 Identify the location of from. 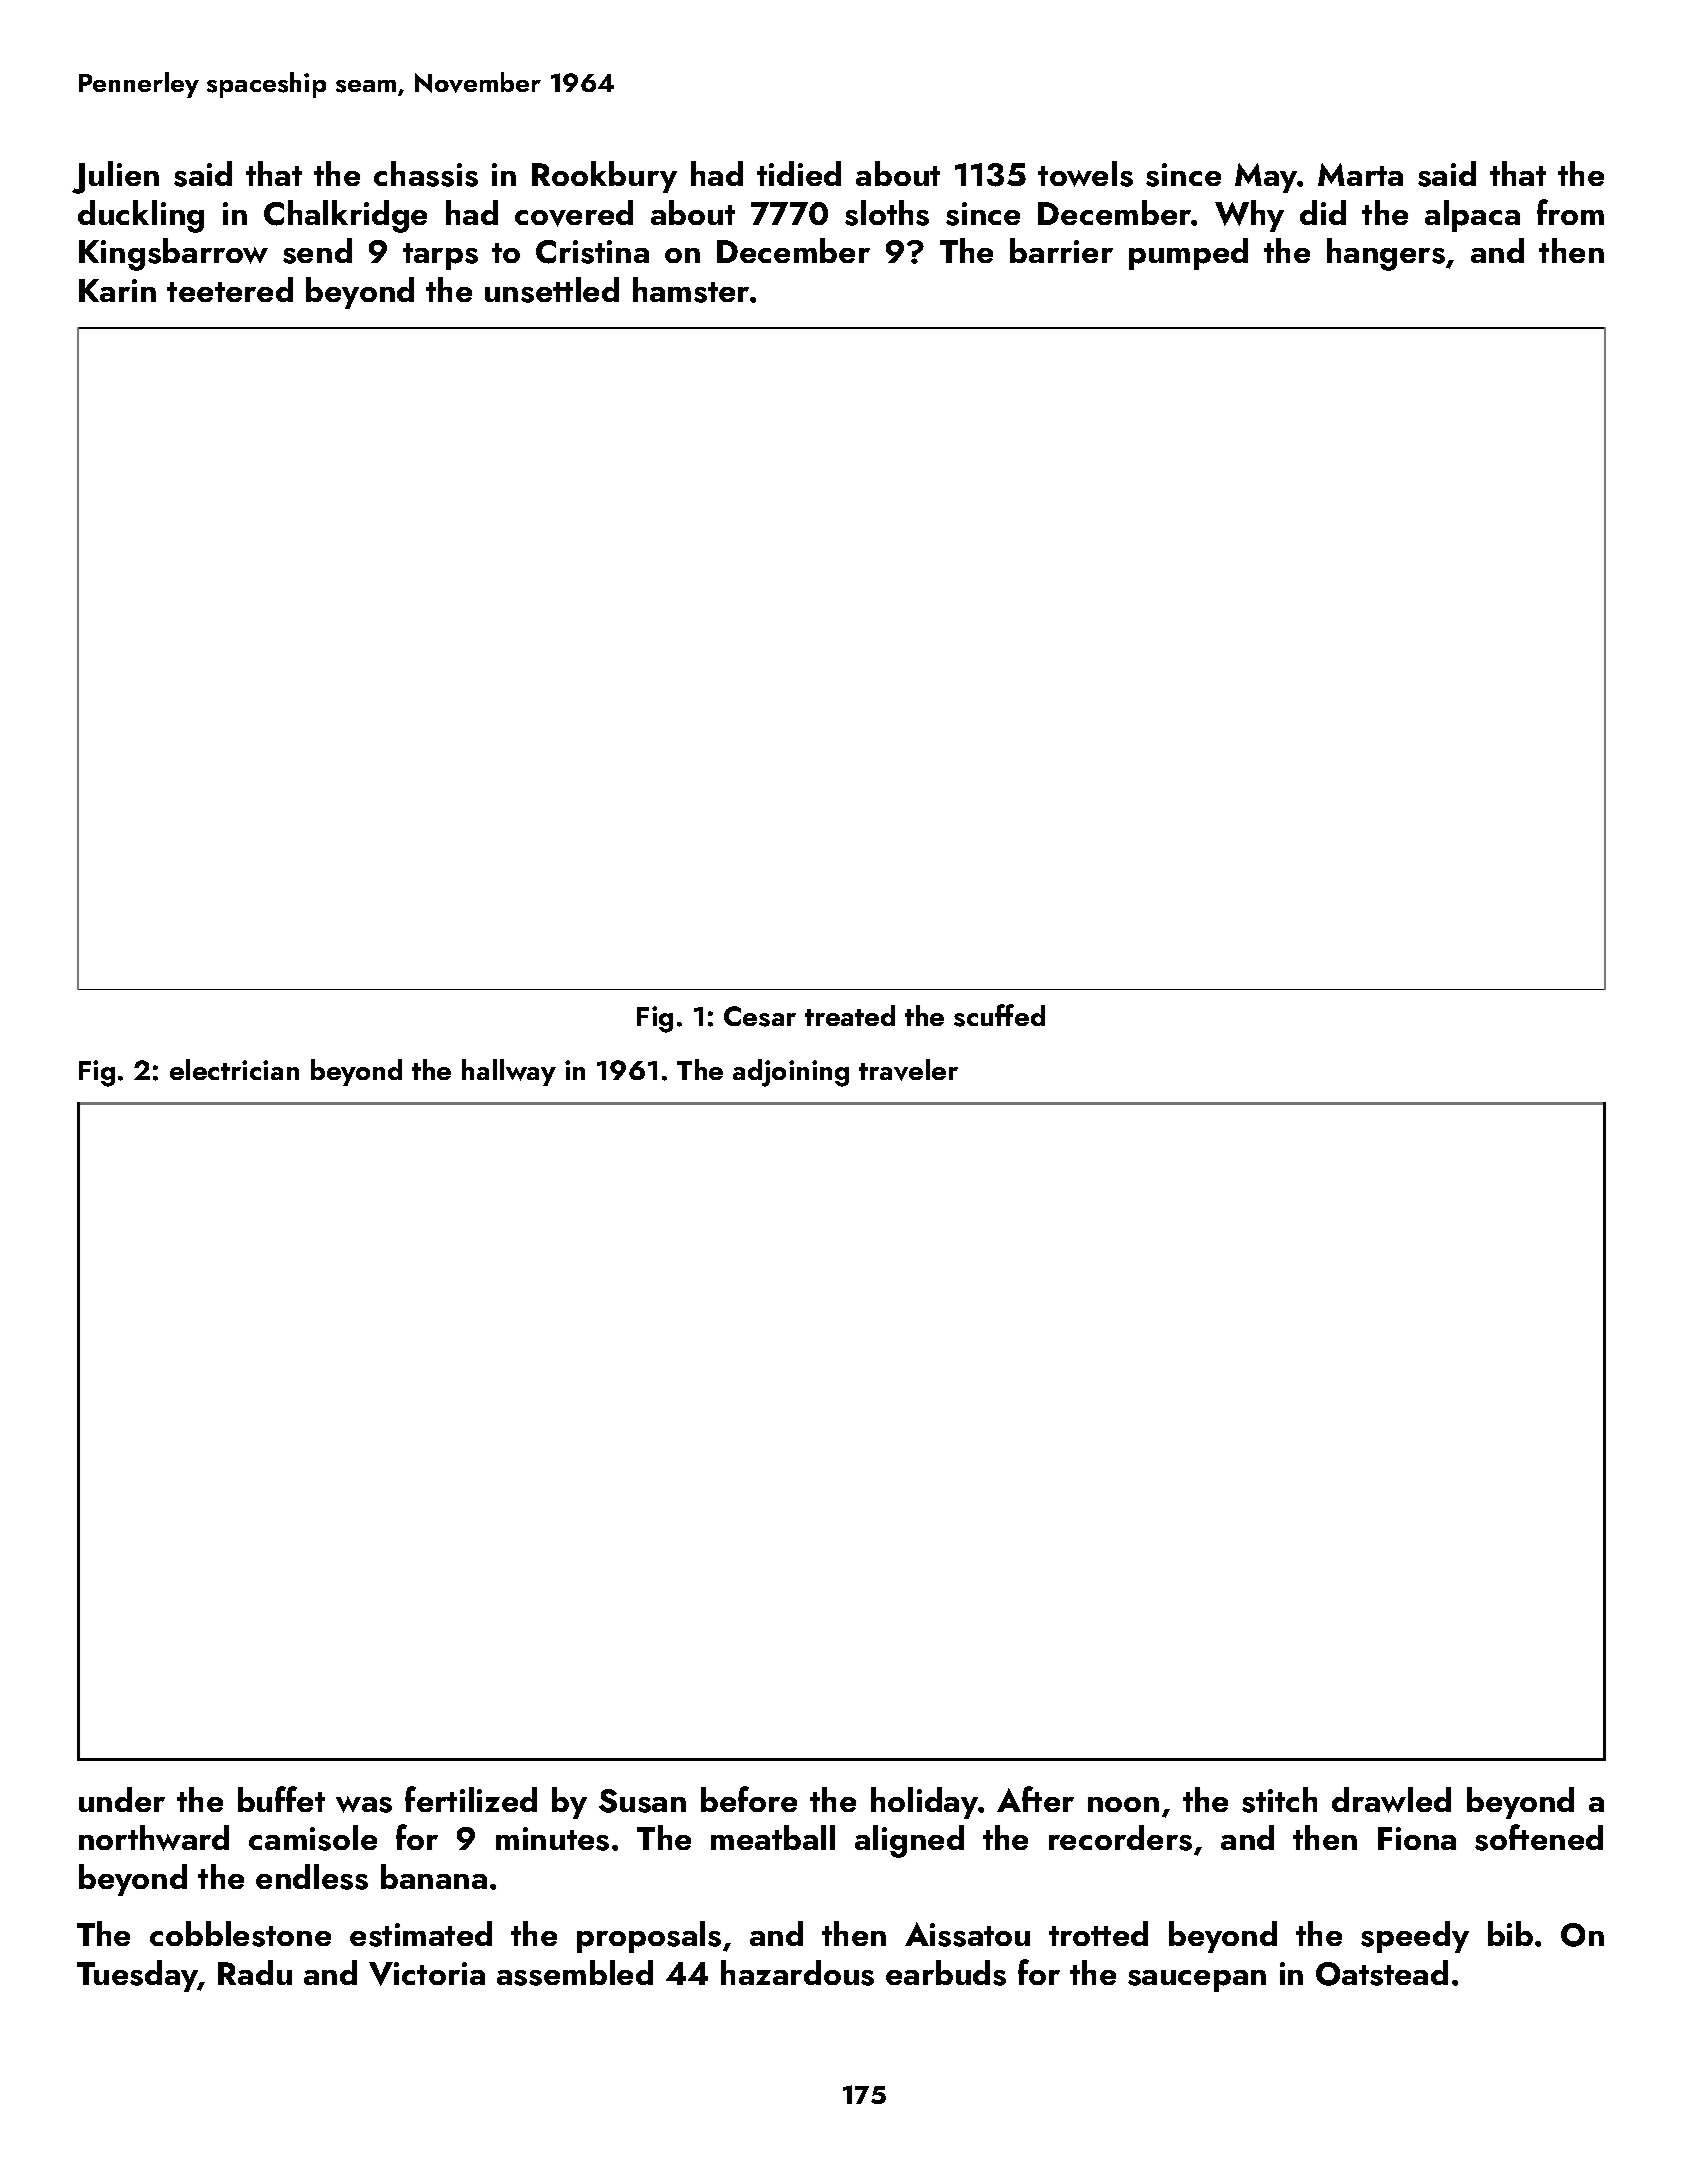
(1570, 212).
